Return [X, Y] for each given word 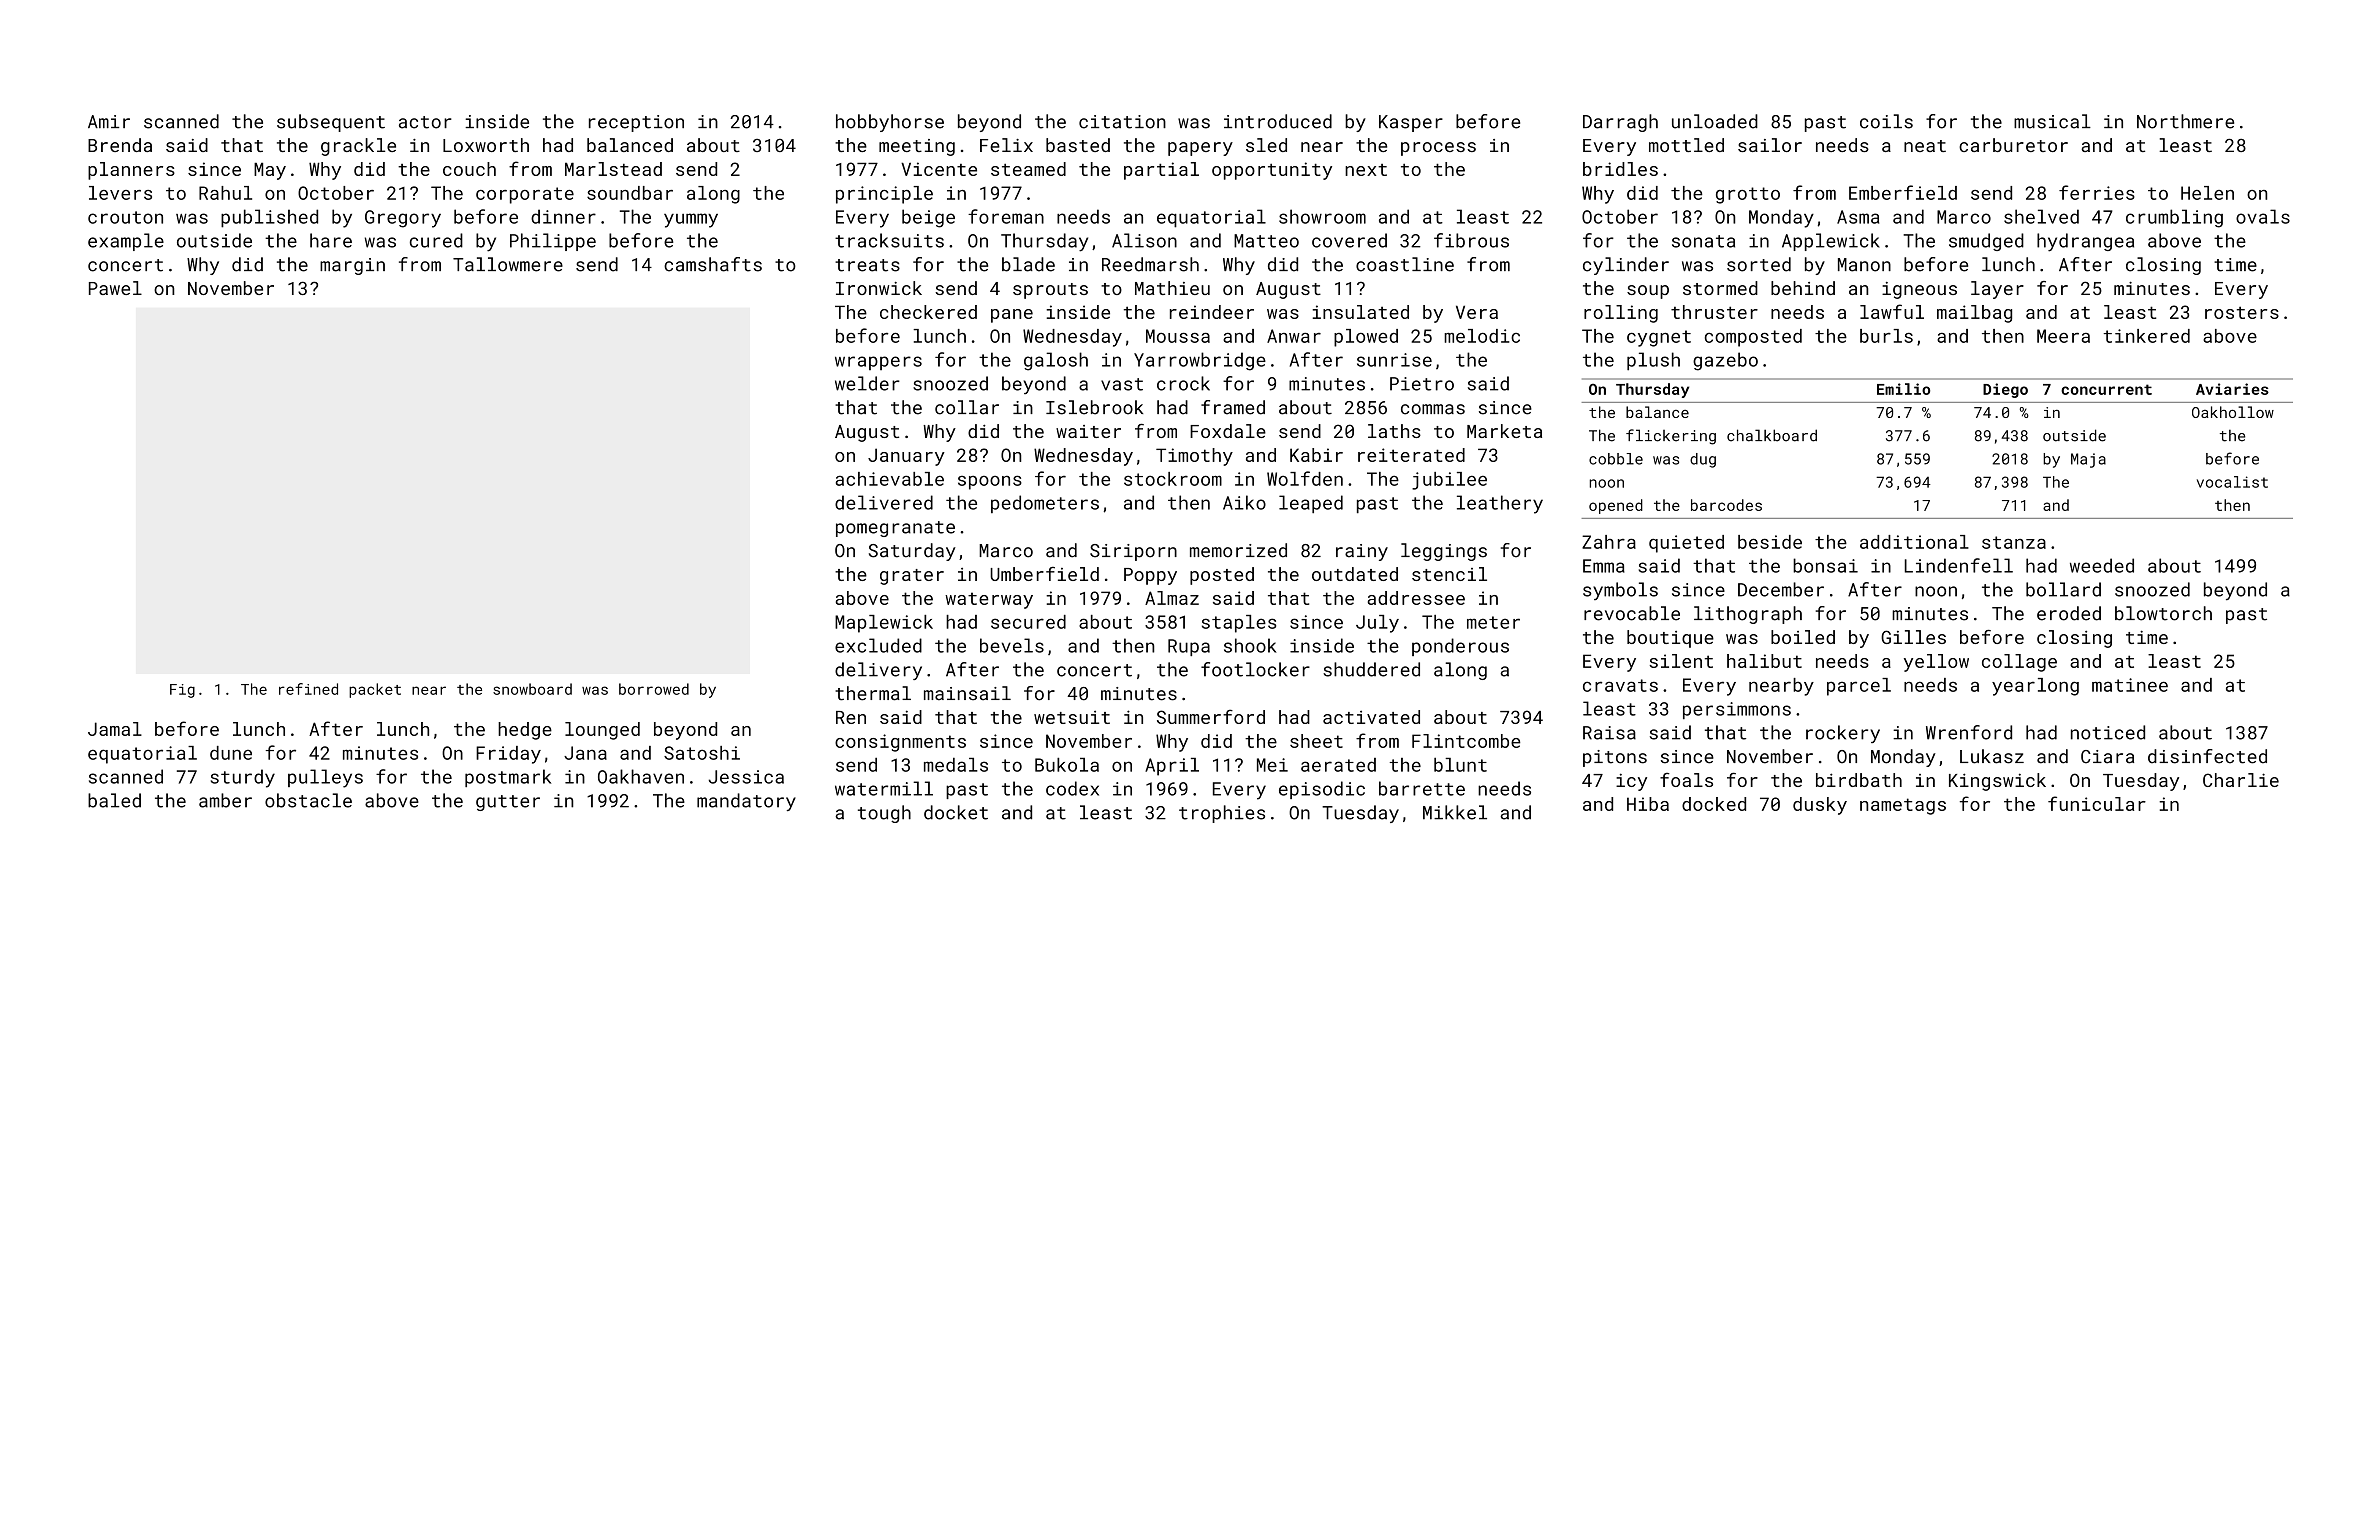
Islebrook [1094, 407]
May [270, 171]
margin [352, 266]
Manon [1864, 265]
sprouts [1050, 291]
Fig [182, 691]
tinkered [2147, 336]
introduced [1278, 121]
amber [225, 800]
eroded [2069, 613]
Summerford [1211, 716]
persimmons [1737, 710]
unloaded [1715, 121]
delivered [884, 502]
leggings [1444, 552]
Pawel [115, 288]
